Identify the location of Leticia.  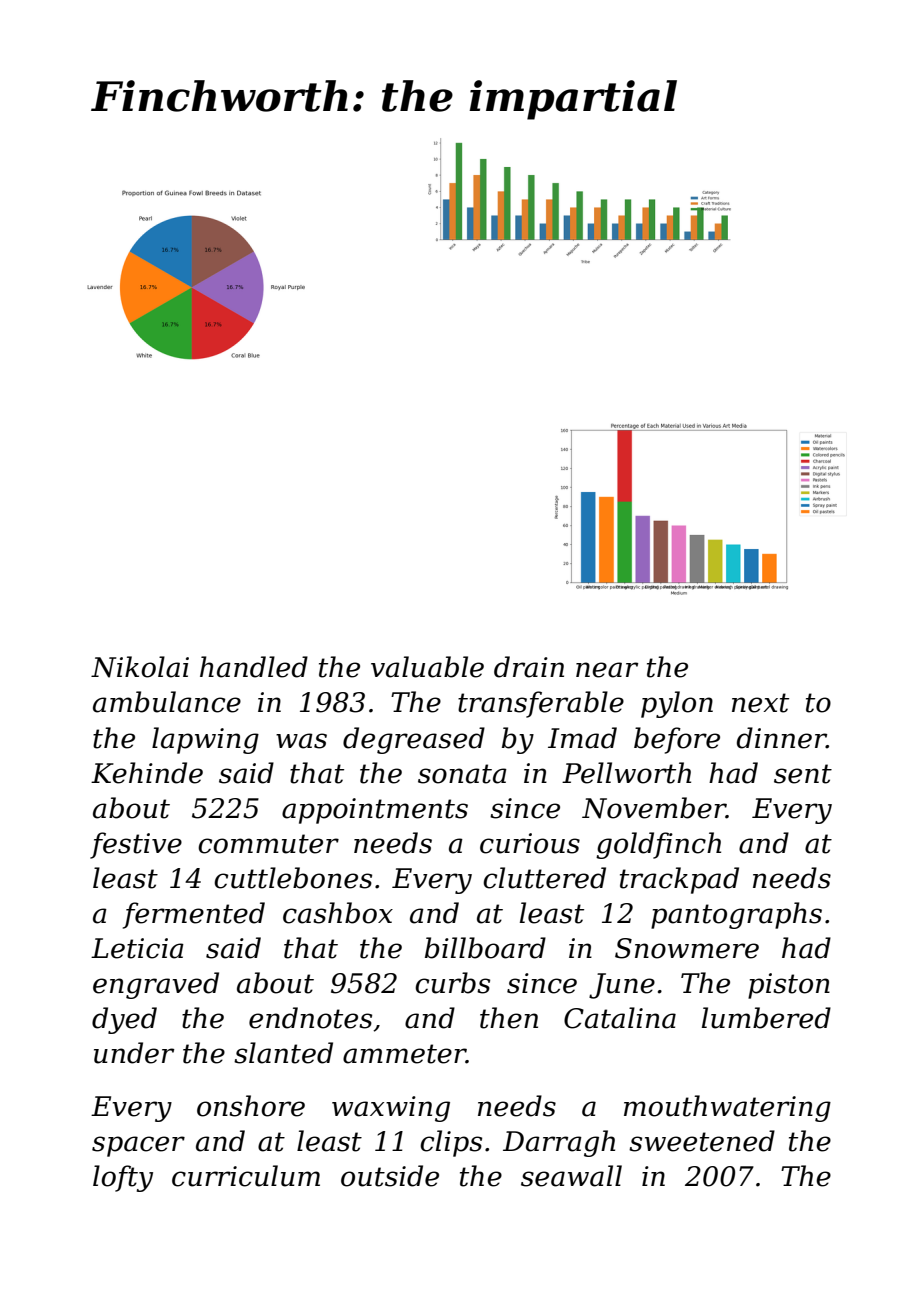
(137, 948).
